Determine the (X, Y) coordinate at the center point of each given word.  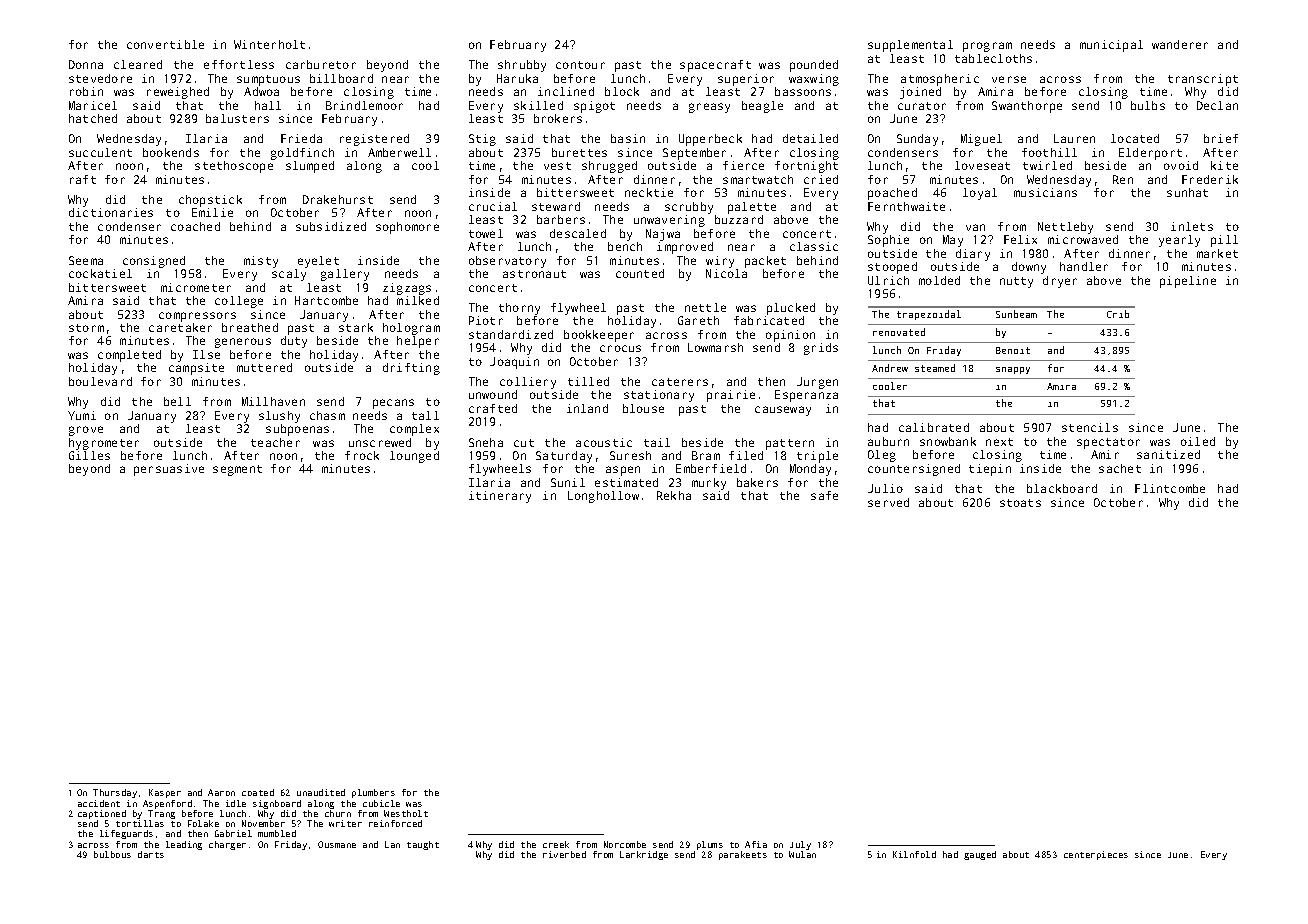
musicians (1045, 192)
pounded (814, 66)
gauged (980, 855)
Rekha (674, 495)
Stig (482, 140)
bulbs (1148, 105)
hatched (93, 118)
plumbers (373, 793)
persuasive (169, 470)
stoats (1020, 503)
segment (237, 470)
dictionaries (111, 212)
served (888, 502)
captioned (102, 814)
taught (423, 845)
